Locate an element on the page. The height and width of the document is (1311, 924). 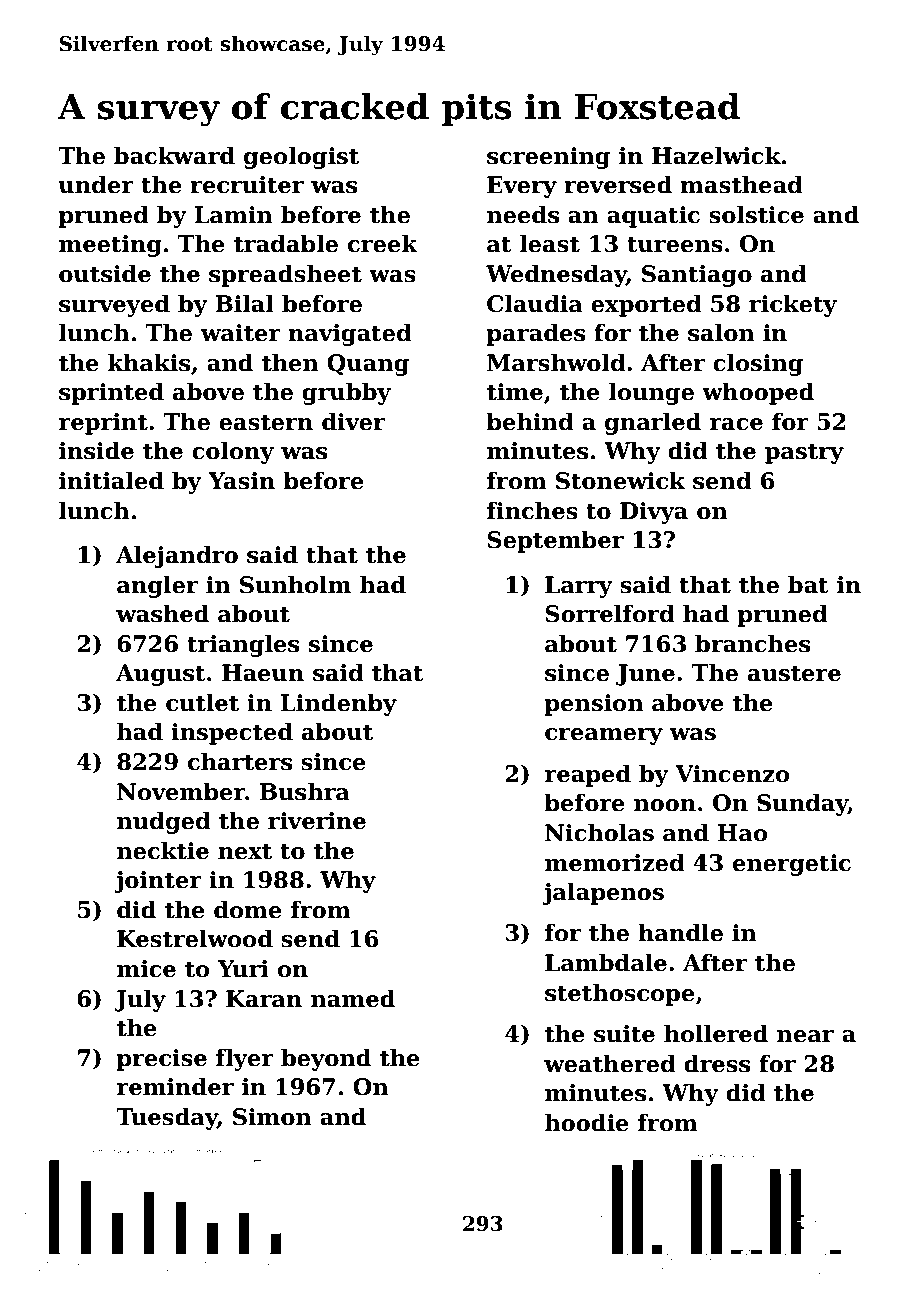
pastry is located at coordinates (804, 454).
